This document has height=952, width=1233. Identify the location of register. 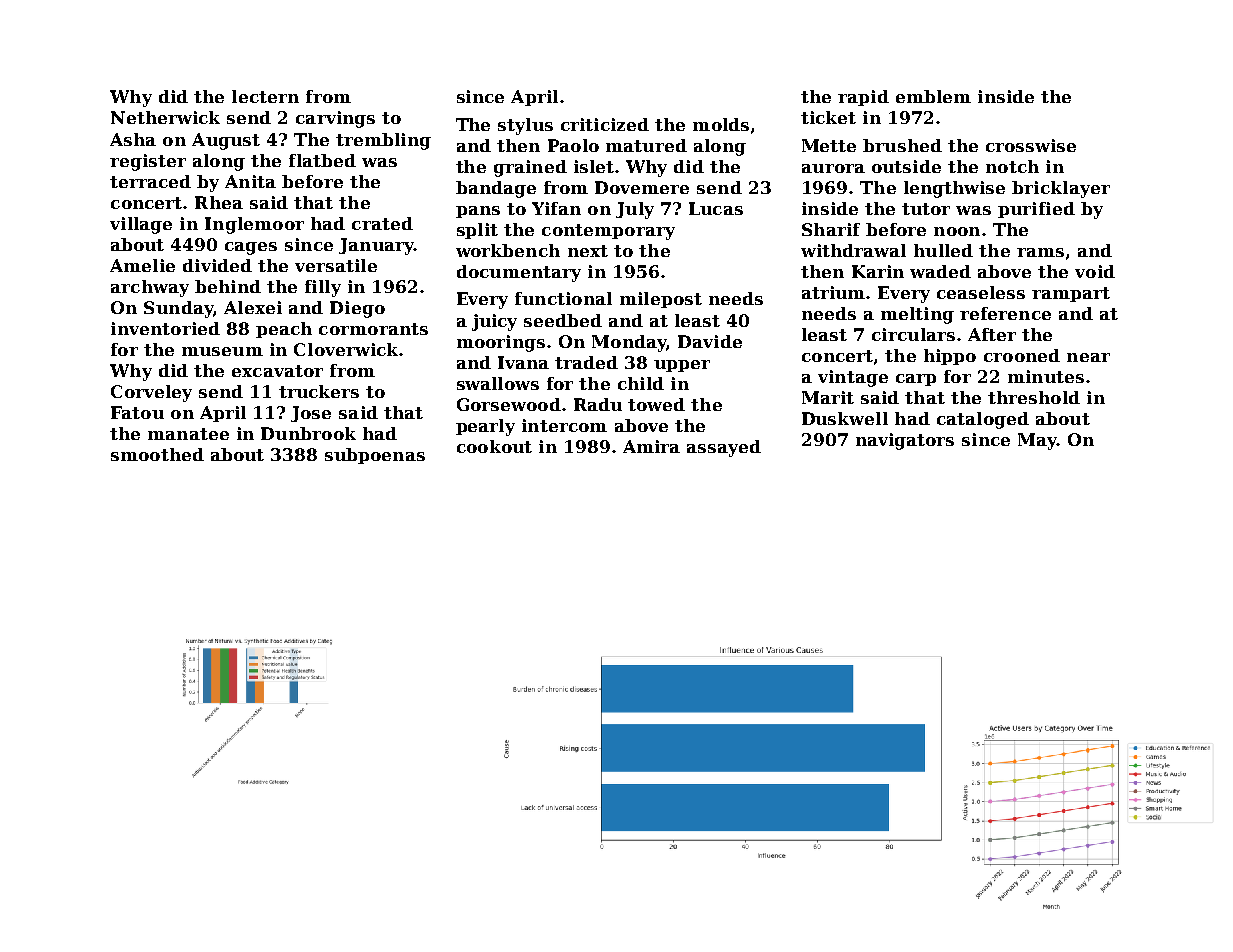
(148, 162).
